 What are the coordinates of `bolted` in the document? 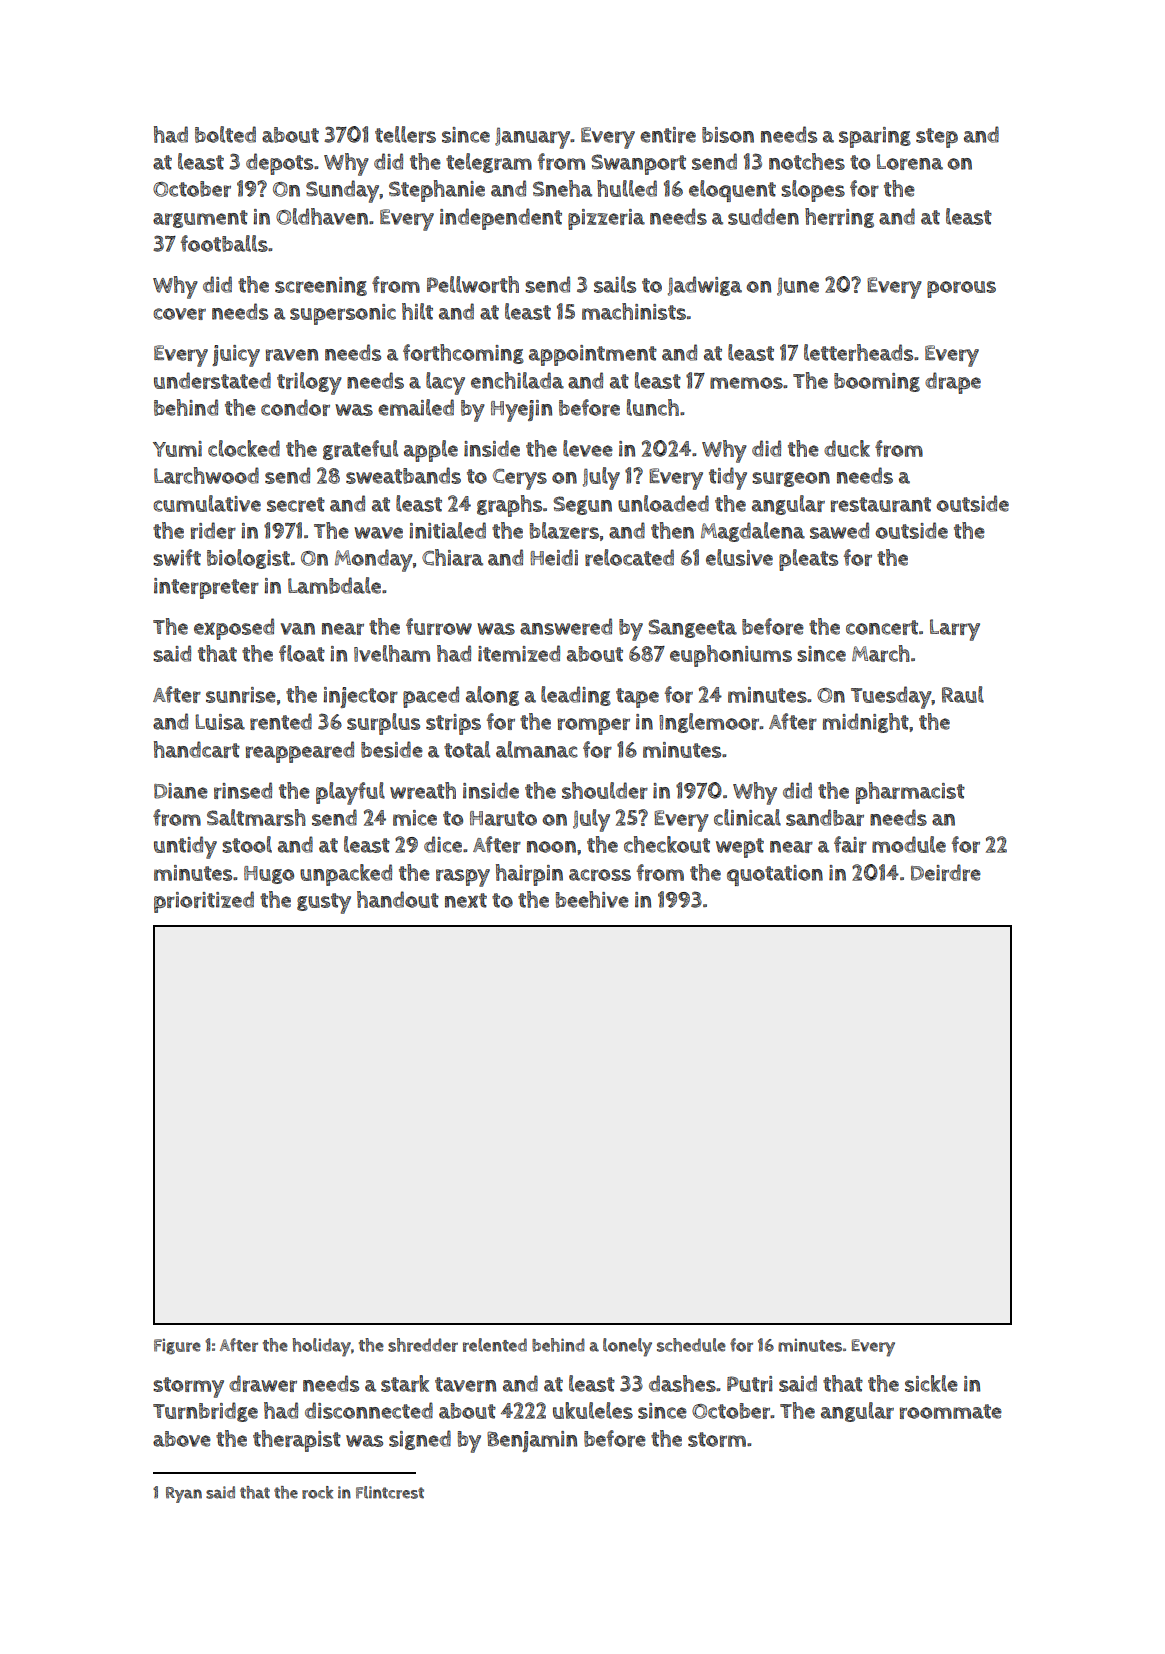 It's located at (225, 134).
